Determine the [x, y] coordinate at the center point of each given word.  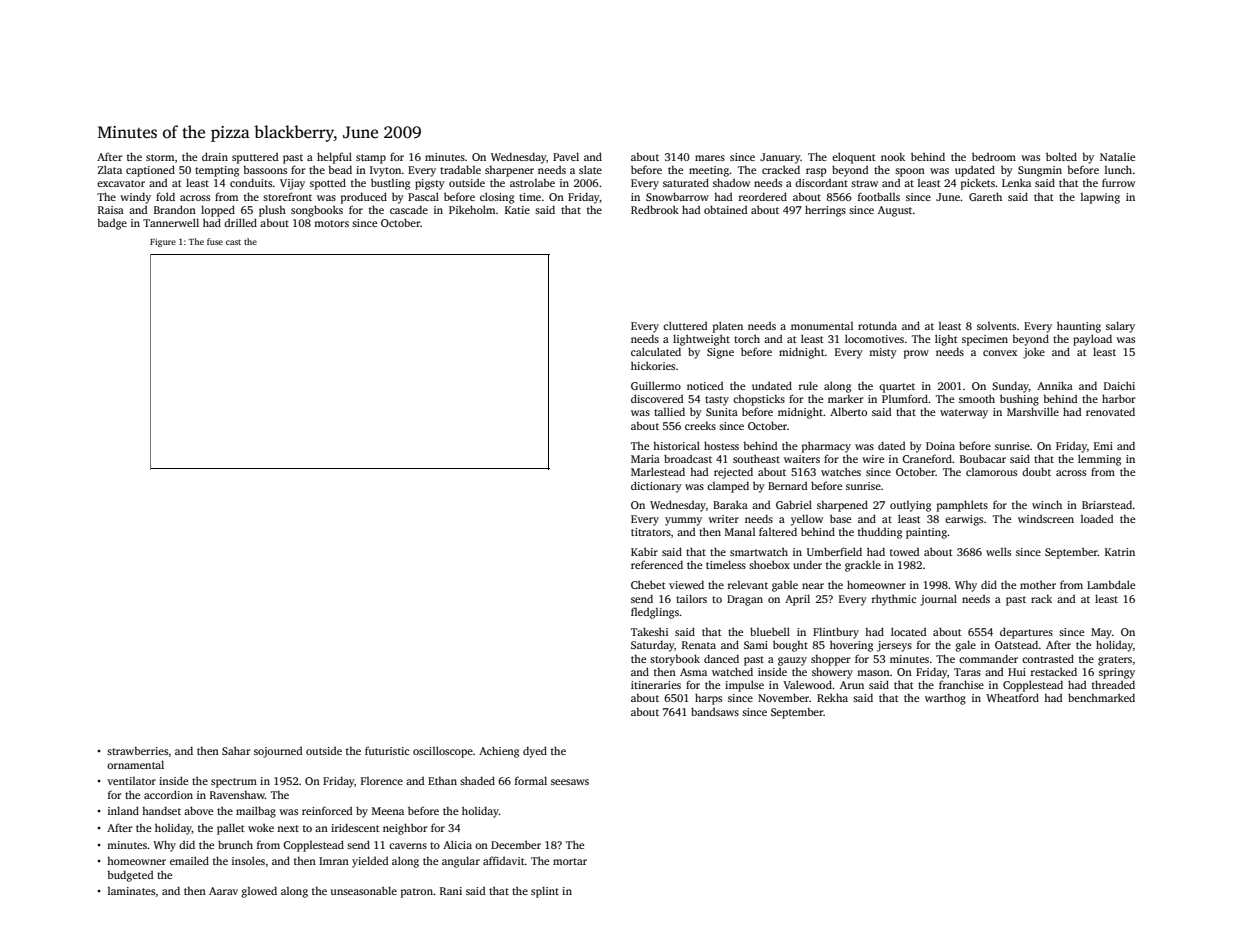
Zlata [110, 169]
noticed [705, 385]
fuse [215, 241]
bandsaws [715, 711]
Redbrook [655, 209]
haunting [1079, 327]
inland [123, 810]
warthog [945, 699]
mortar [570, 861]
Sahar [236, 750]
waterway [964, 414]
